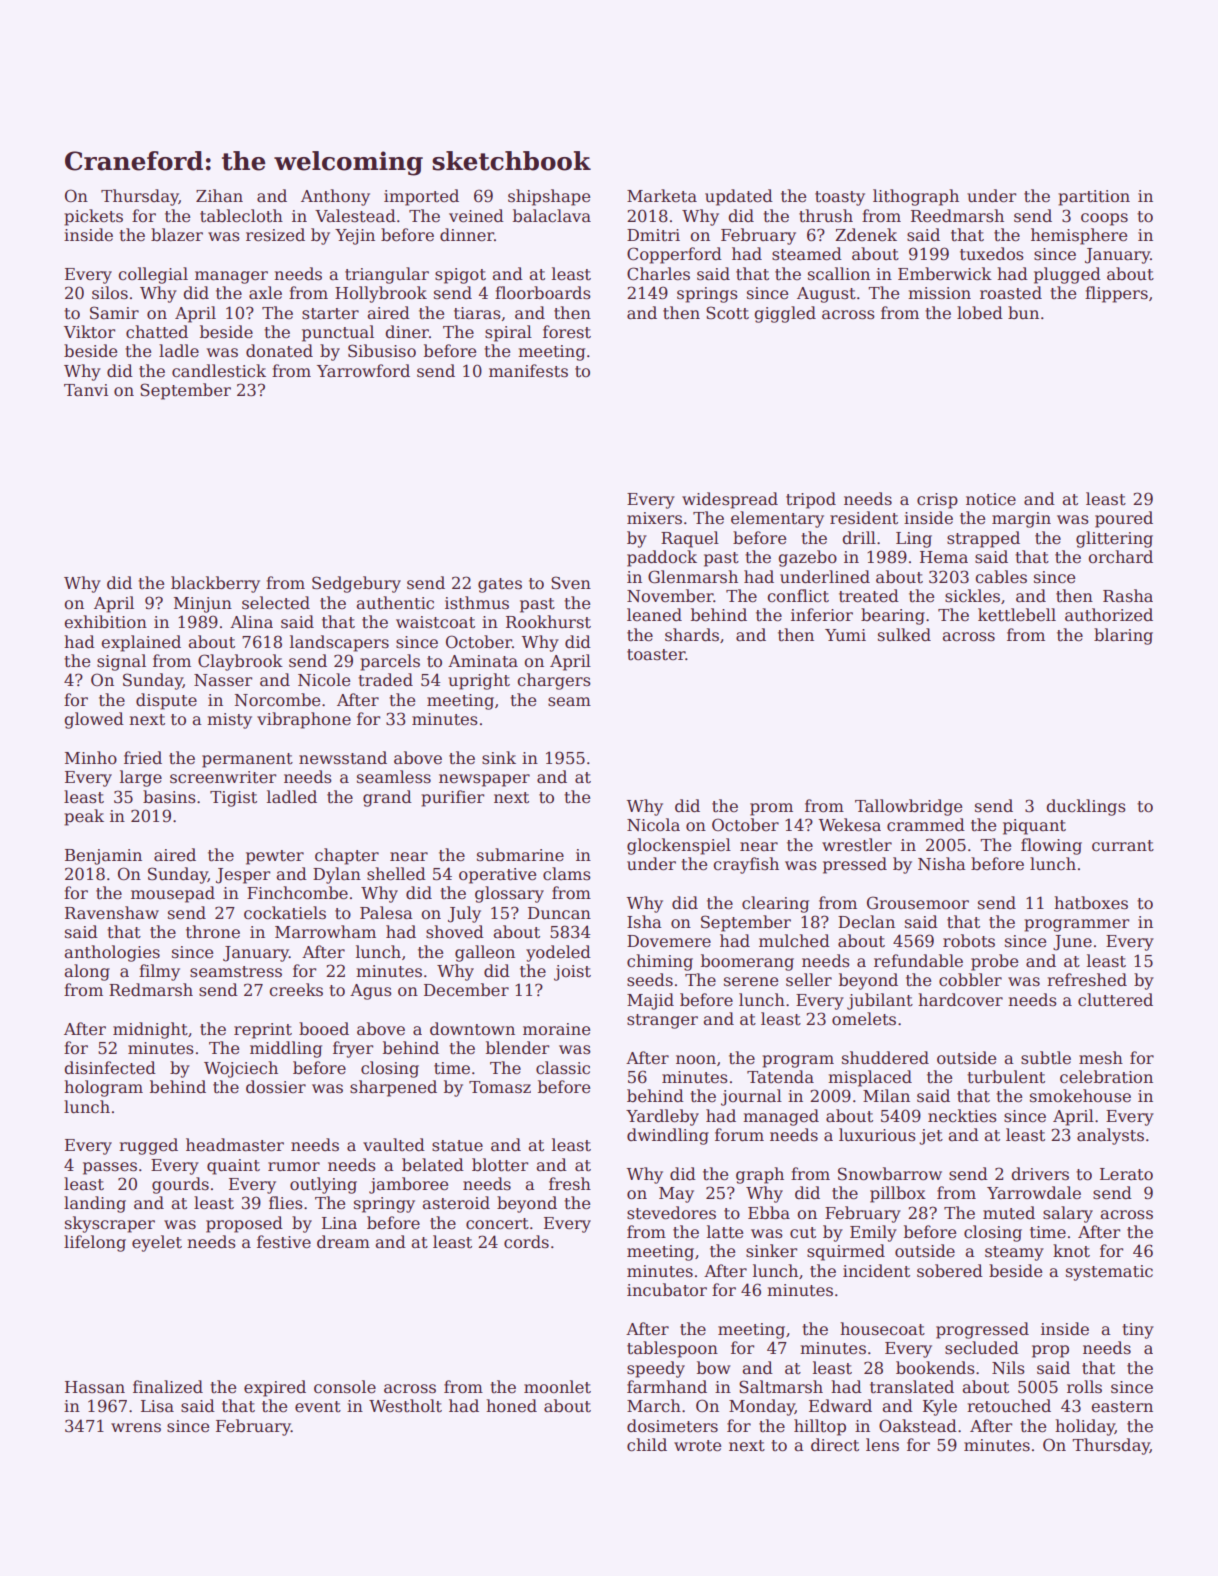 The width and height of the document is (1218, 1576). What do you see at coordinates (840, 198) in the document?
I see `toasty` at bounding box center [840, 198].
